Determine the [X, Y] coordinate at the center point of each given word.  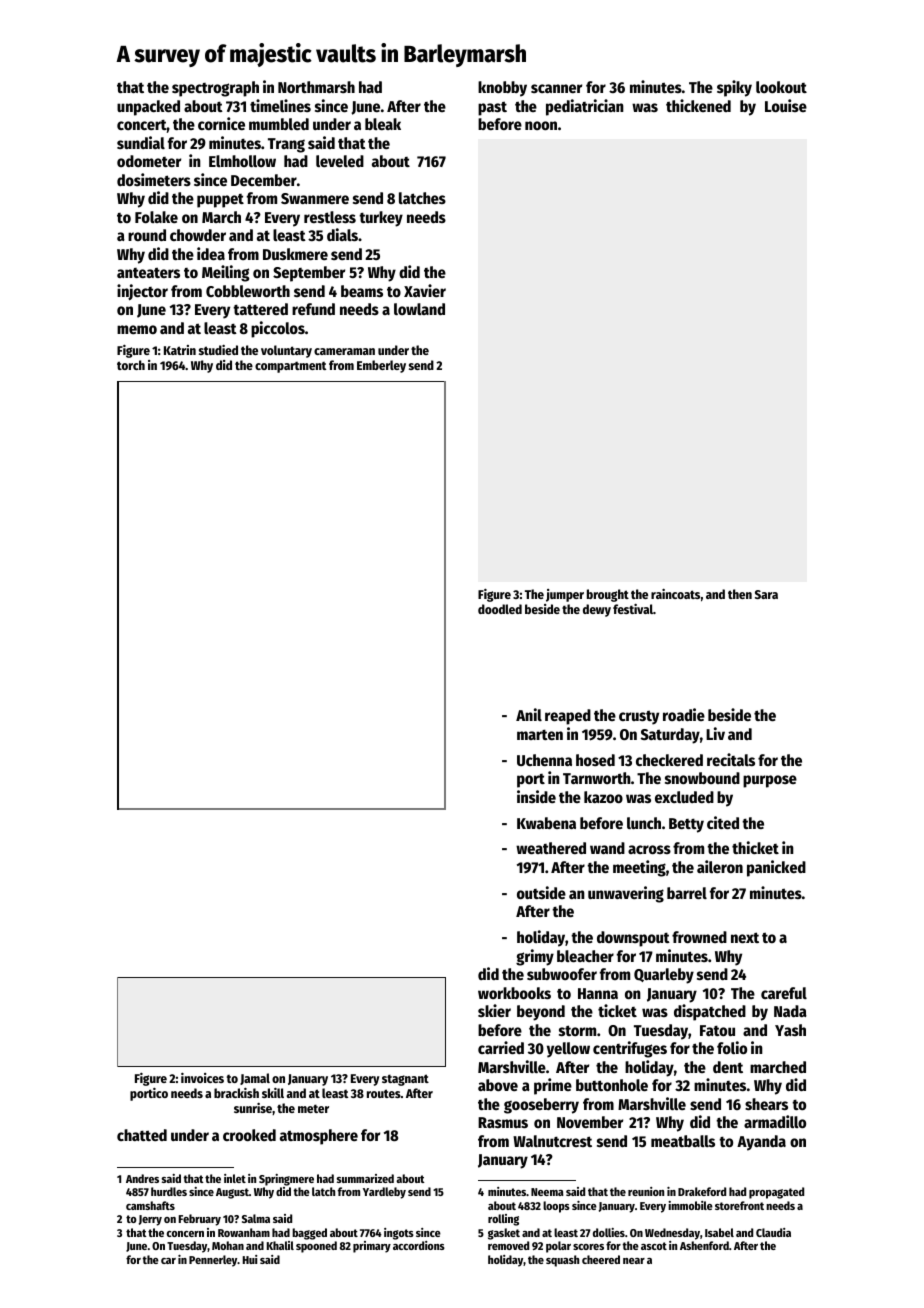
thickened [698, 105]
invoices [202, 1078]
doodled [500, 609]
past [492, 108]
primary [372, 1247]
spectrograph [215, 89]
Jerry [150, 1220]
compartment [290, 367]
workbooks [514, 993]
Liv [715, 733]
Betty [686, 825]
